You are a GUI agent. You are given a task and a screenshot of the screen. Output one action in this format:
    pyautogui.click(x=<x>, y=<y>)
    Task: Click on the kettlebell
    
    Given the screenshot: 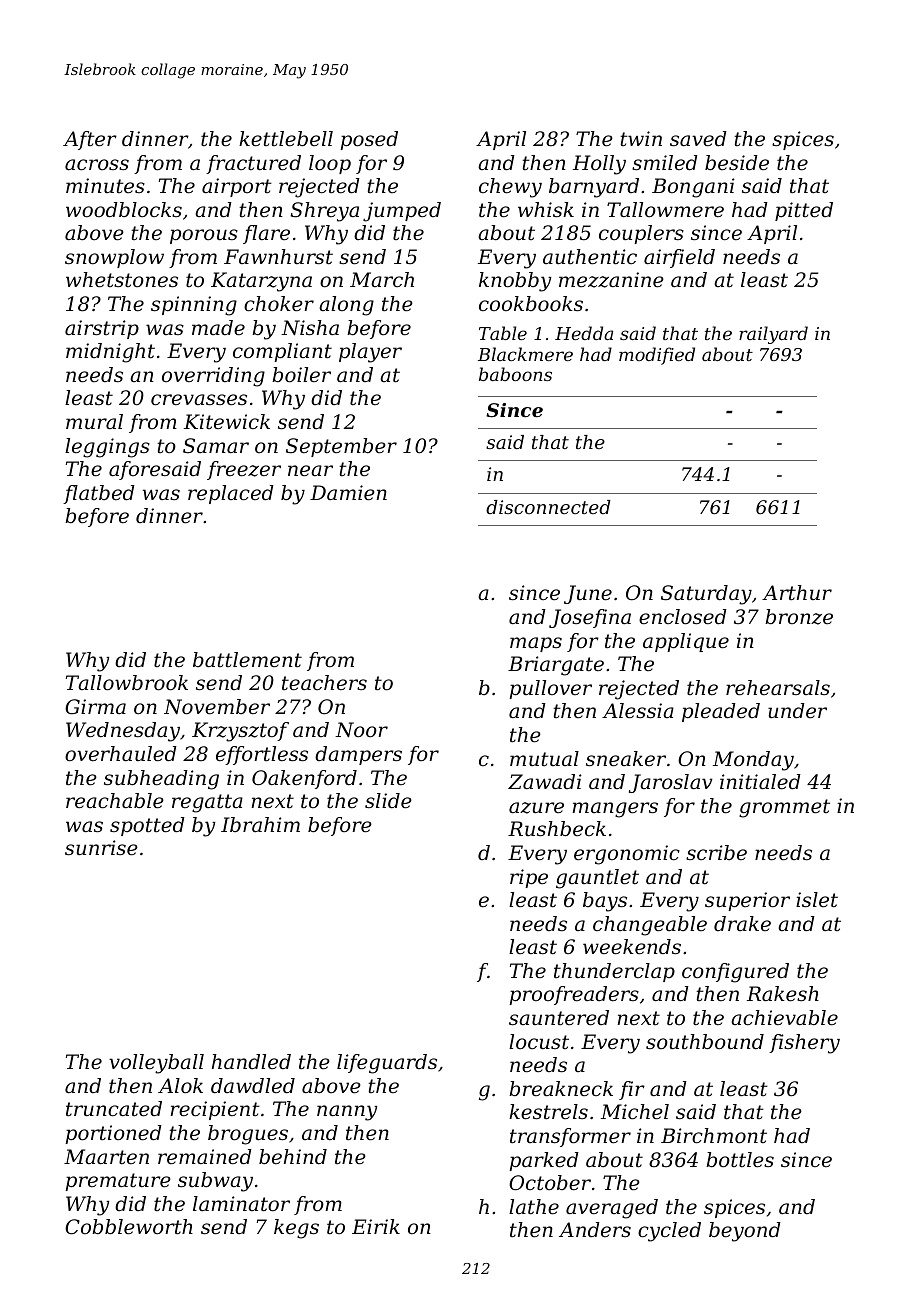 What is the action you would take?
    pyautogui.click(x=286, y=139)
